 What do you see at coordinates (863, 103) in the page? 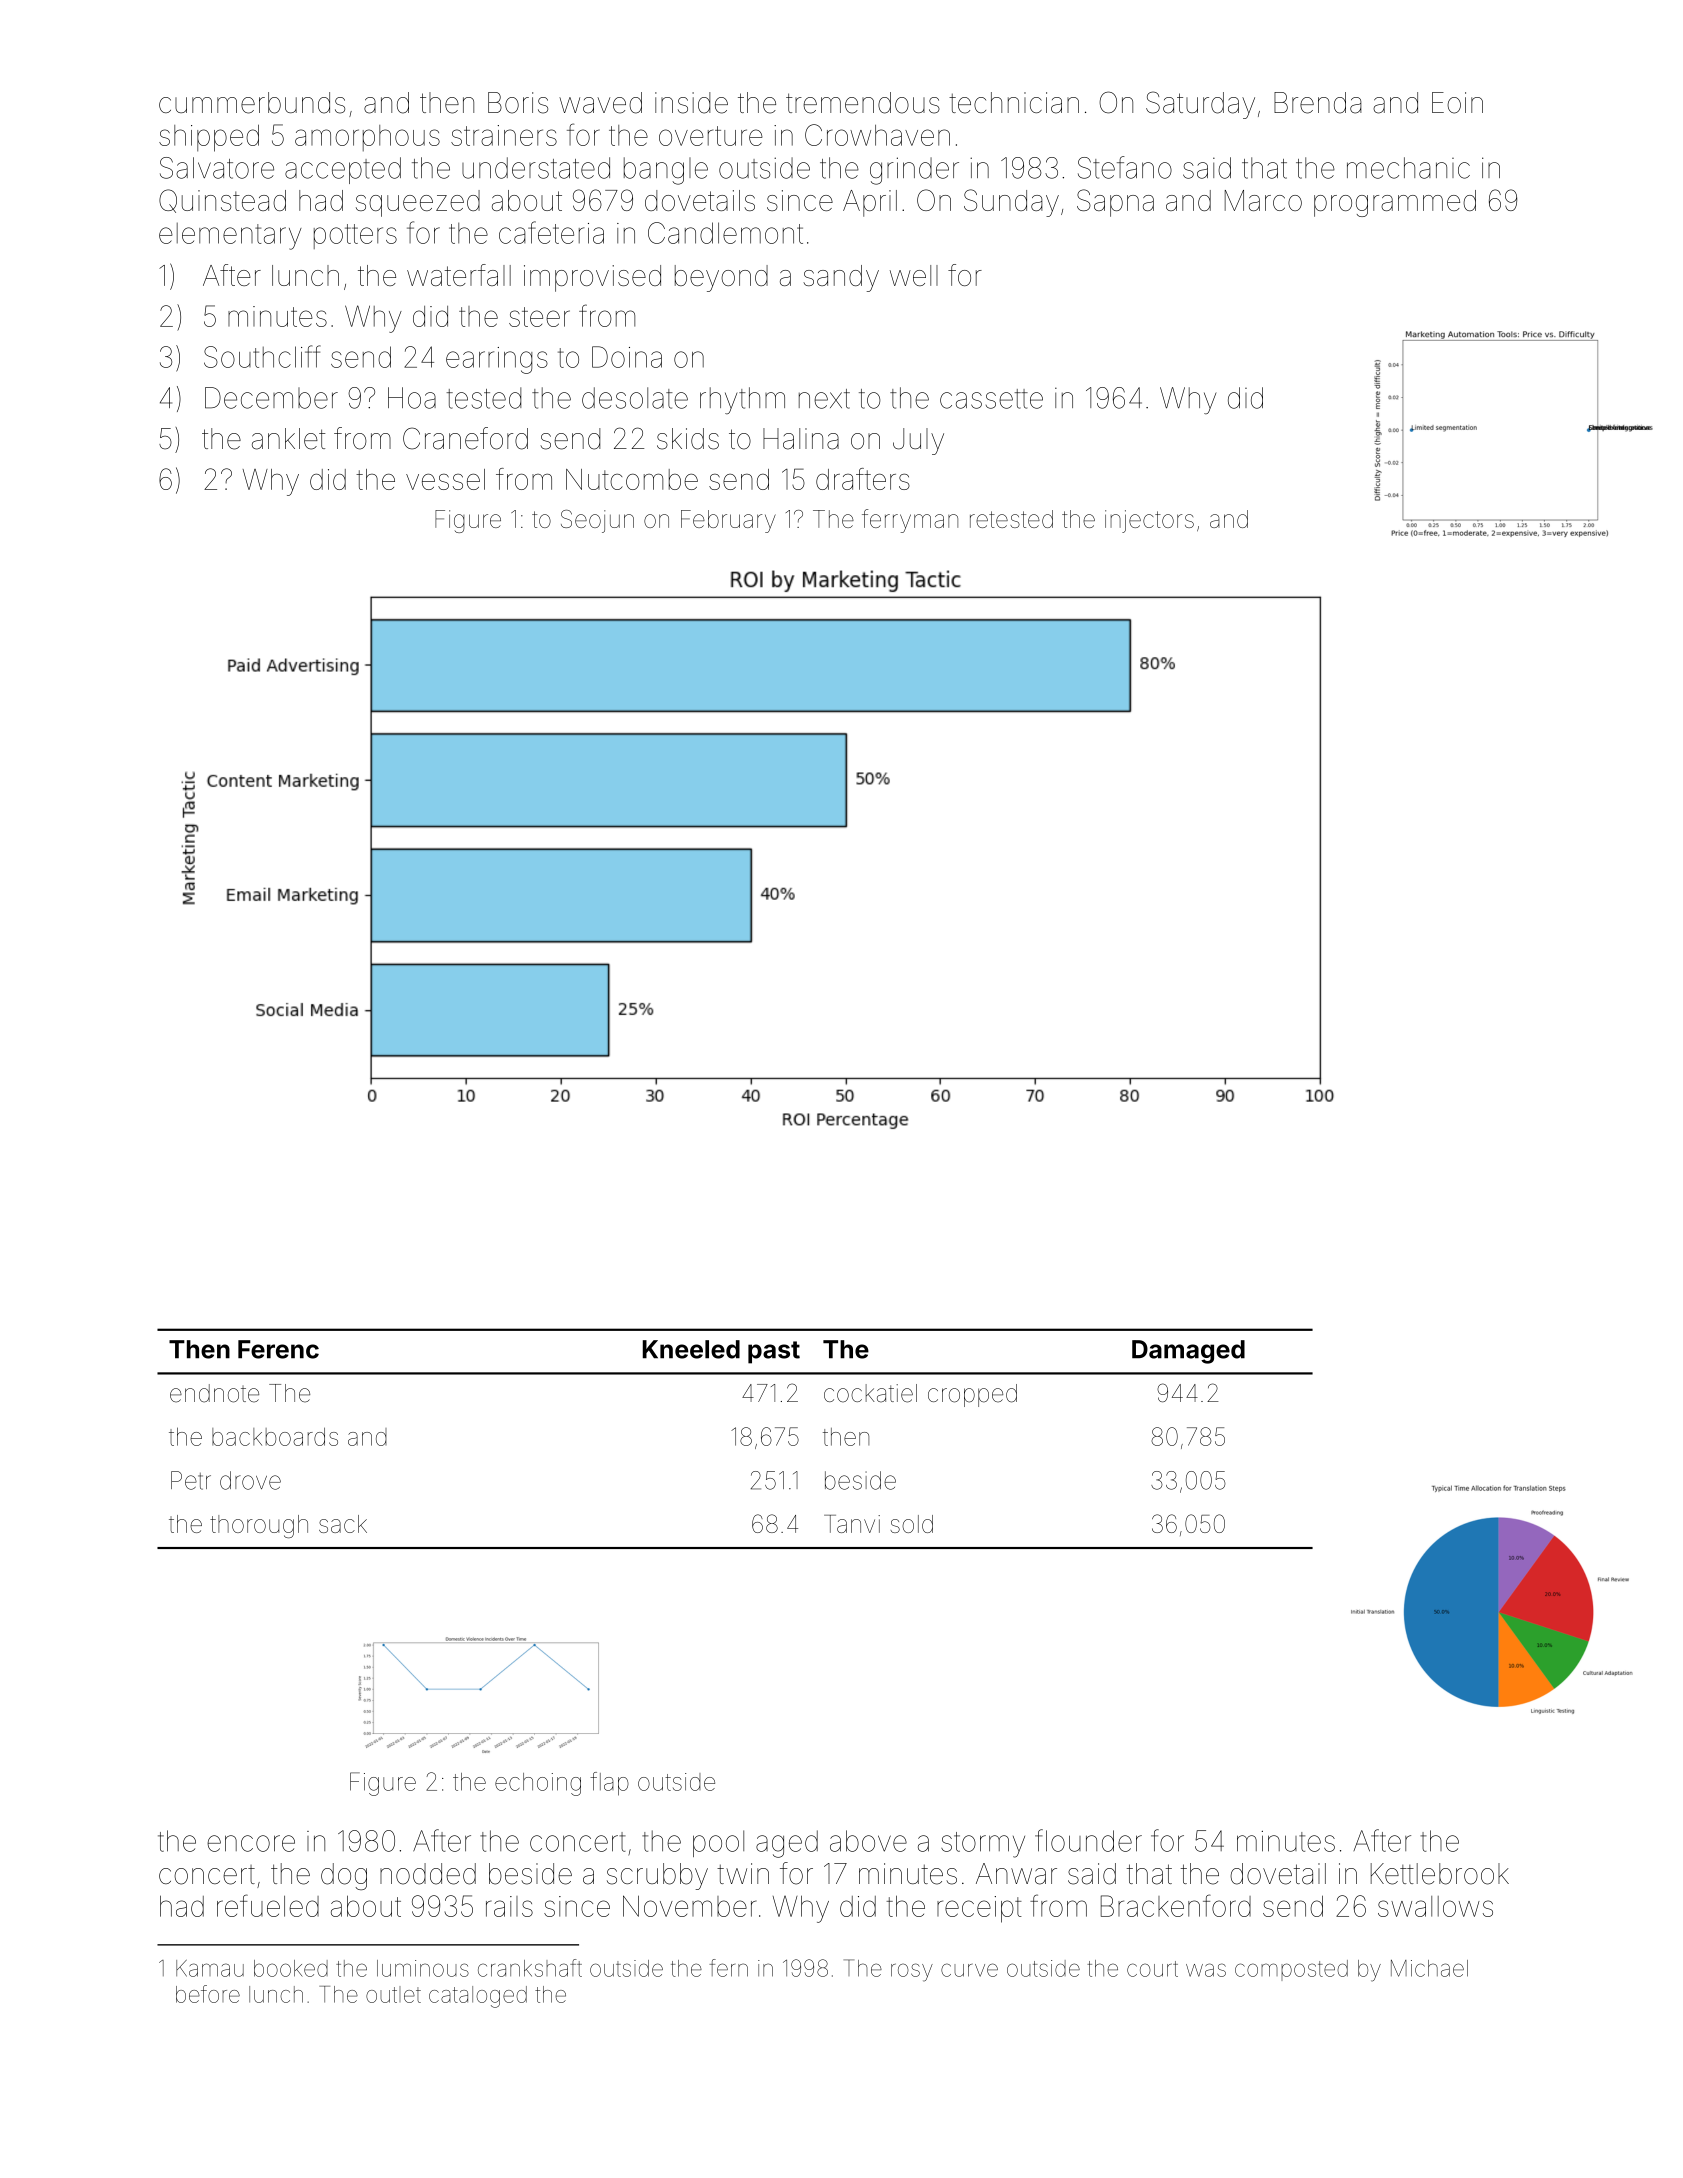
I see `tremendous` at bounding box center [863, 103].
